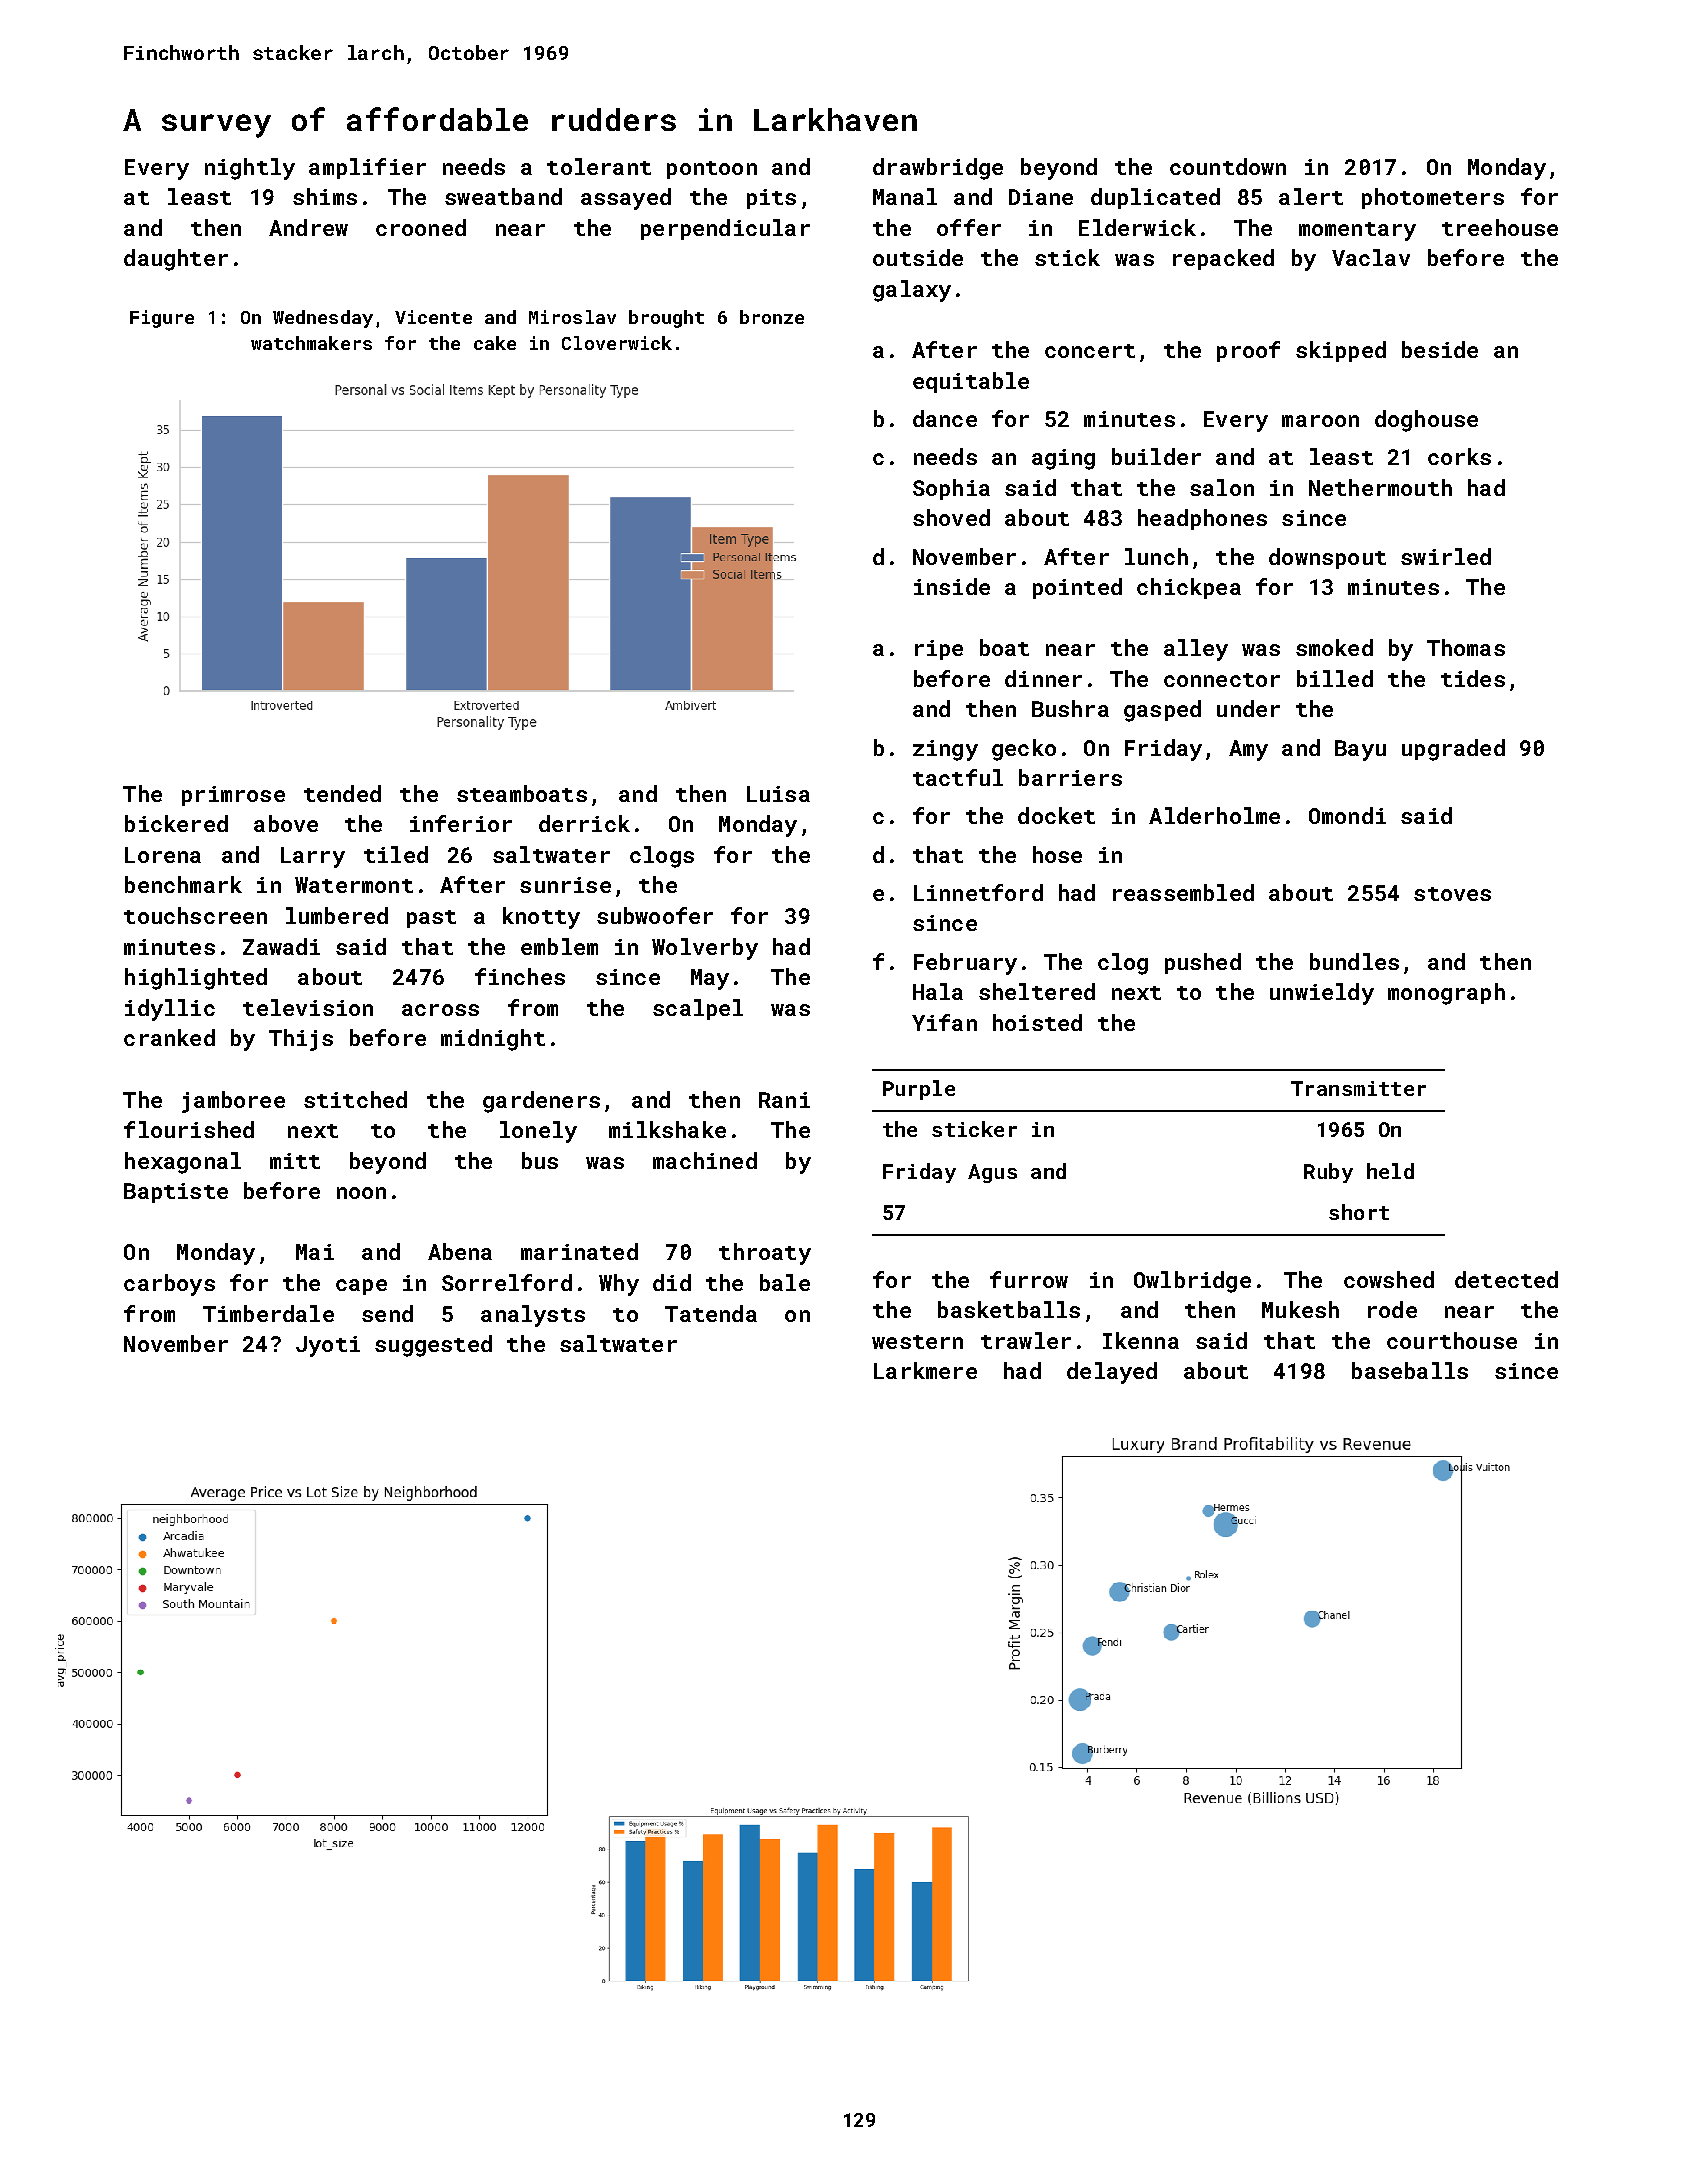 The width and height of the page is (1683, 2178). What do you see at coordinates (1228, 166) in the page?
I see `countdown` at bounding box center [1228, 166].
